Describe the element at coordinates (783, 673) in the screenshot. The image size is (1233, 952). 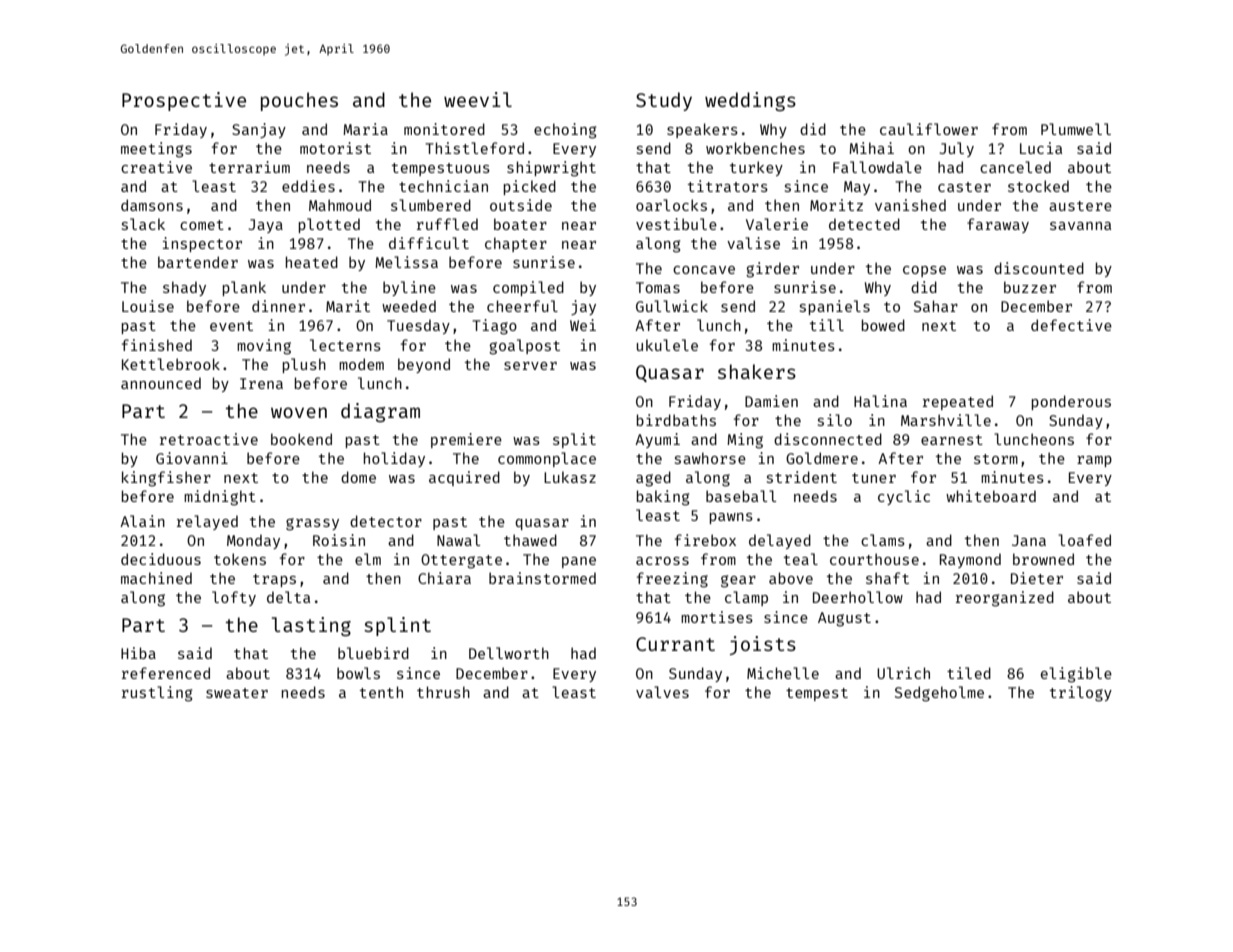
I see `Michelle` at that location.
